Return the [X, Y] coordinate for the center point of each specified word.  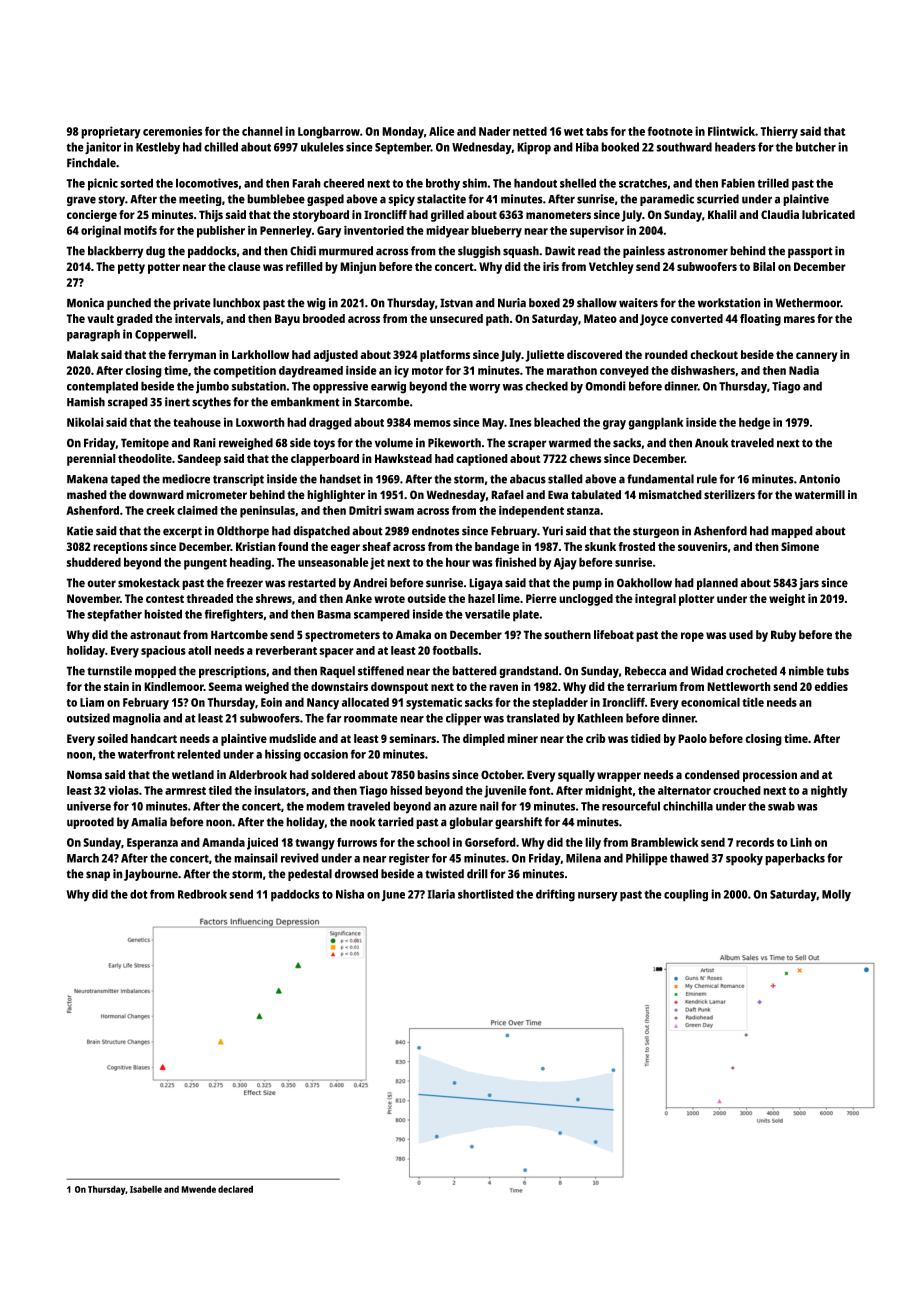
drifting [555, 895]
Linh [801, 842]
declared [235, 1189]
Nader [495, 131]
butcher [816, 147]
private [192, 304]
